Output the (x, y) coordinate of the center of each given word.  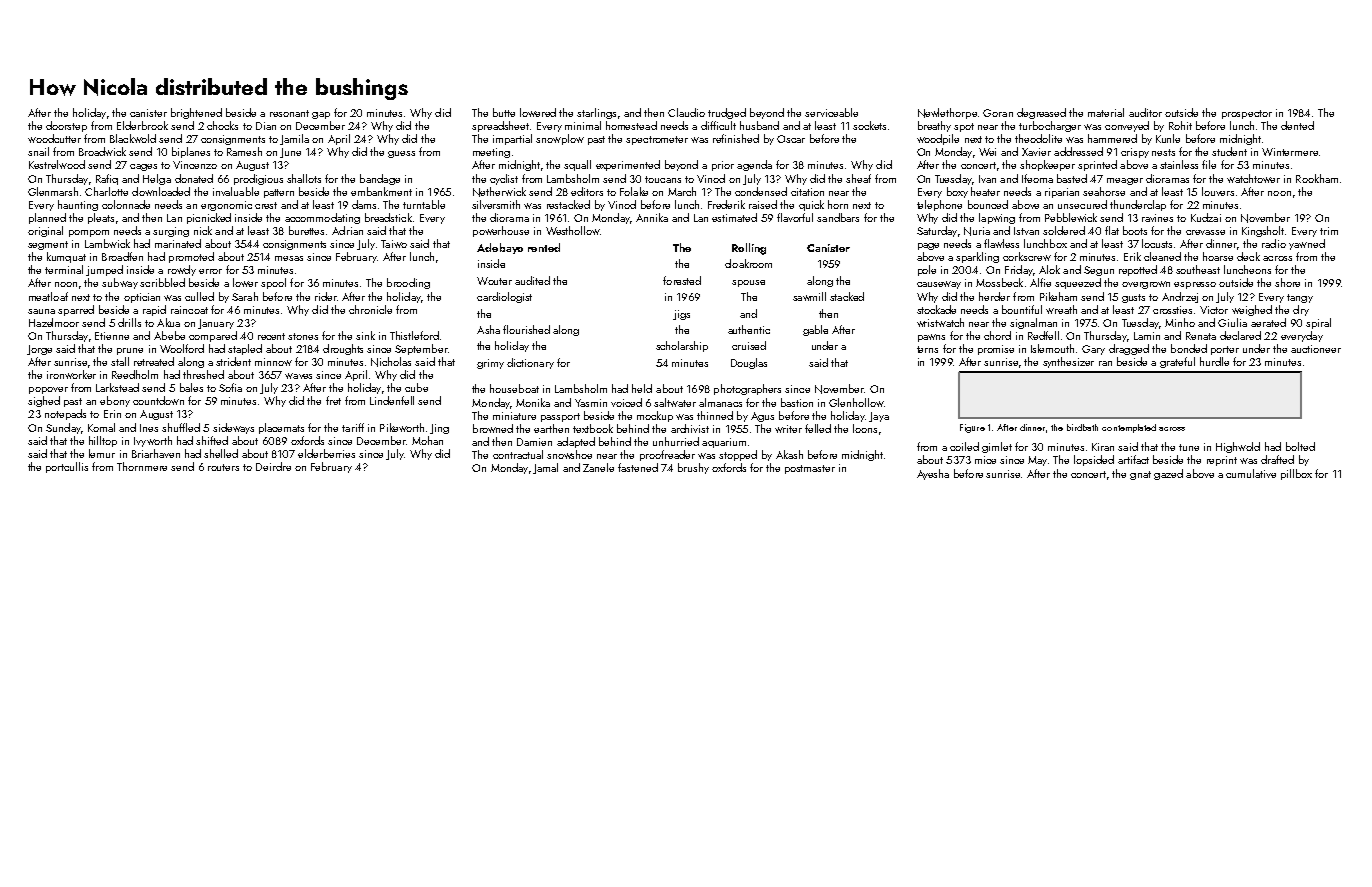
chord (997, 335)
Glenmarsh (53, 191)
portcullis (67, 467)
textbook (593, 428)
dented (1297, 125)
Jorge (39, 350)
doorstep (66, 126)
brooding (408, 283)
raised (763, 204)
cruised (749, 345)
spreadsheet (500, 126)
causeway (939, 285)
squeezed (1078, 283)
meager (1125, 181)
